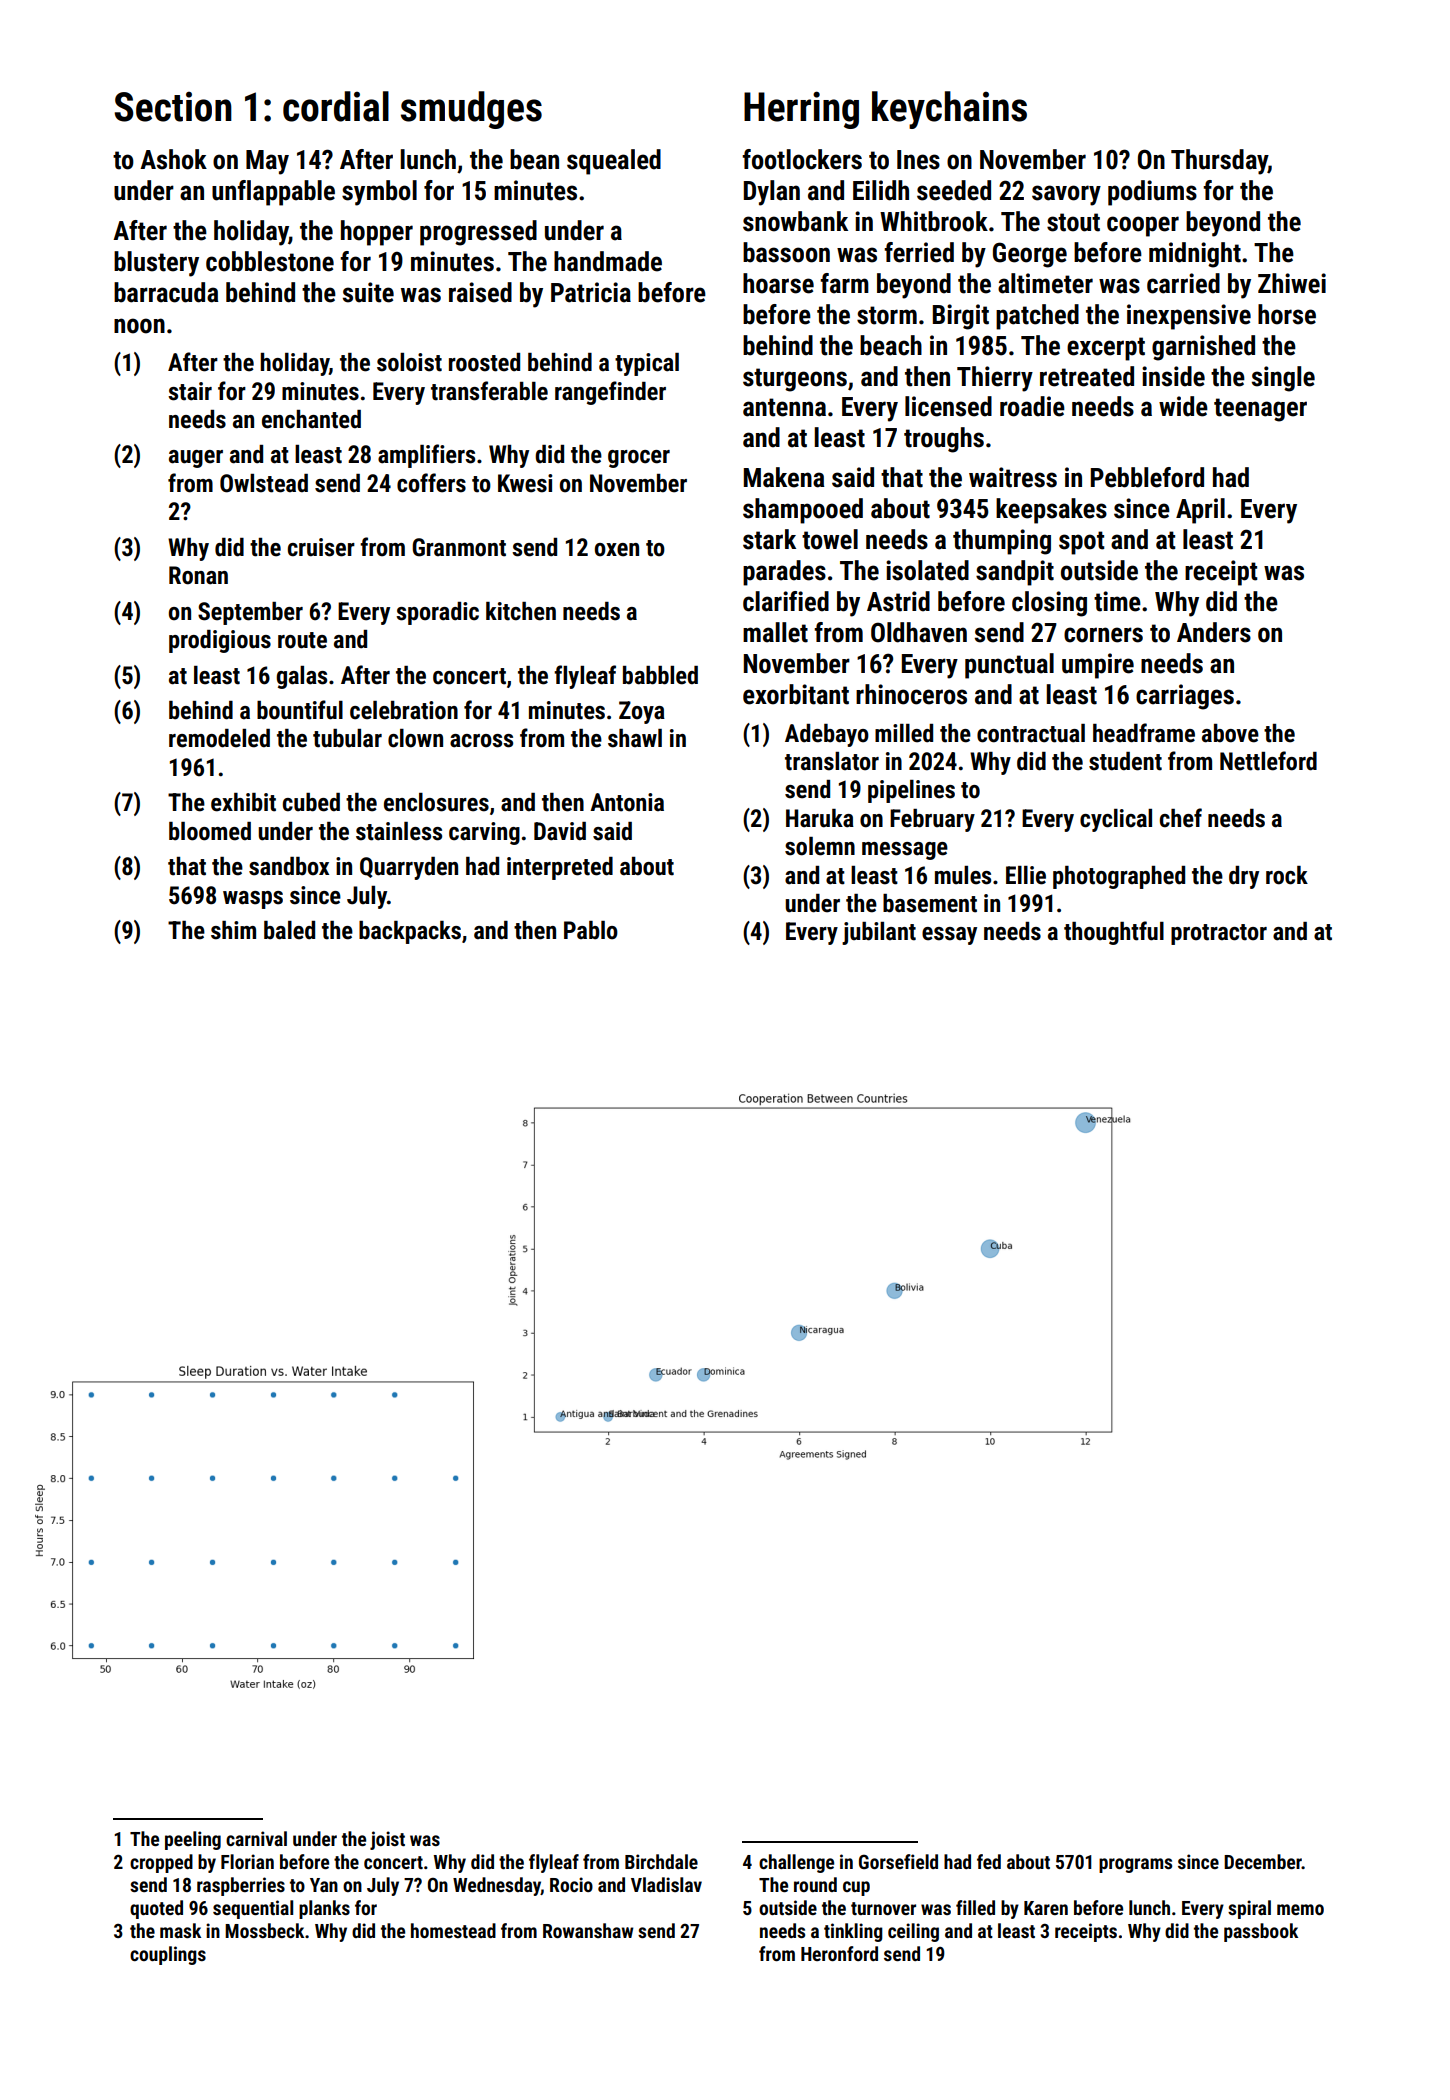 The image size is (1450, 2100). Describe the element at coordinates (459, 547) in the document. I see `Granmont` at that location.
